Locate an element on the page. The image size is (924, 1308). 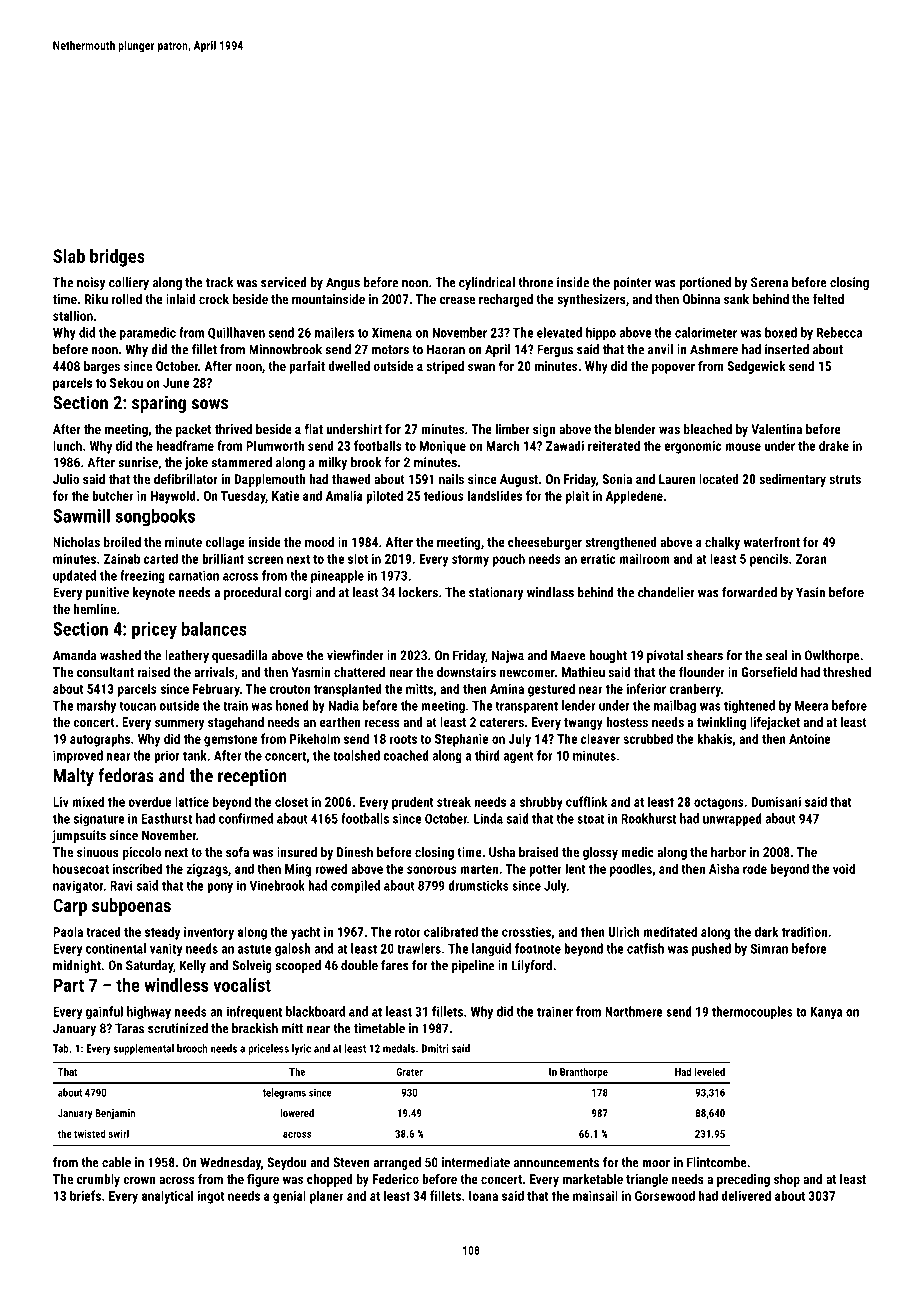
delivered is located at coordinates (746, 1195).
